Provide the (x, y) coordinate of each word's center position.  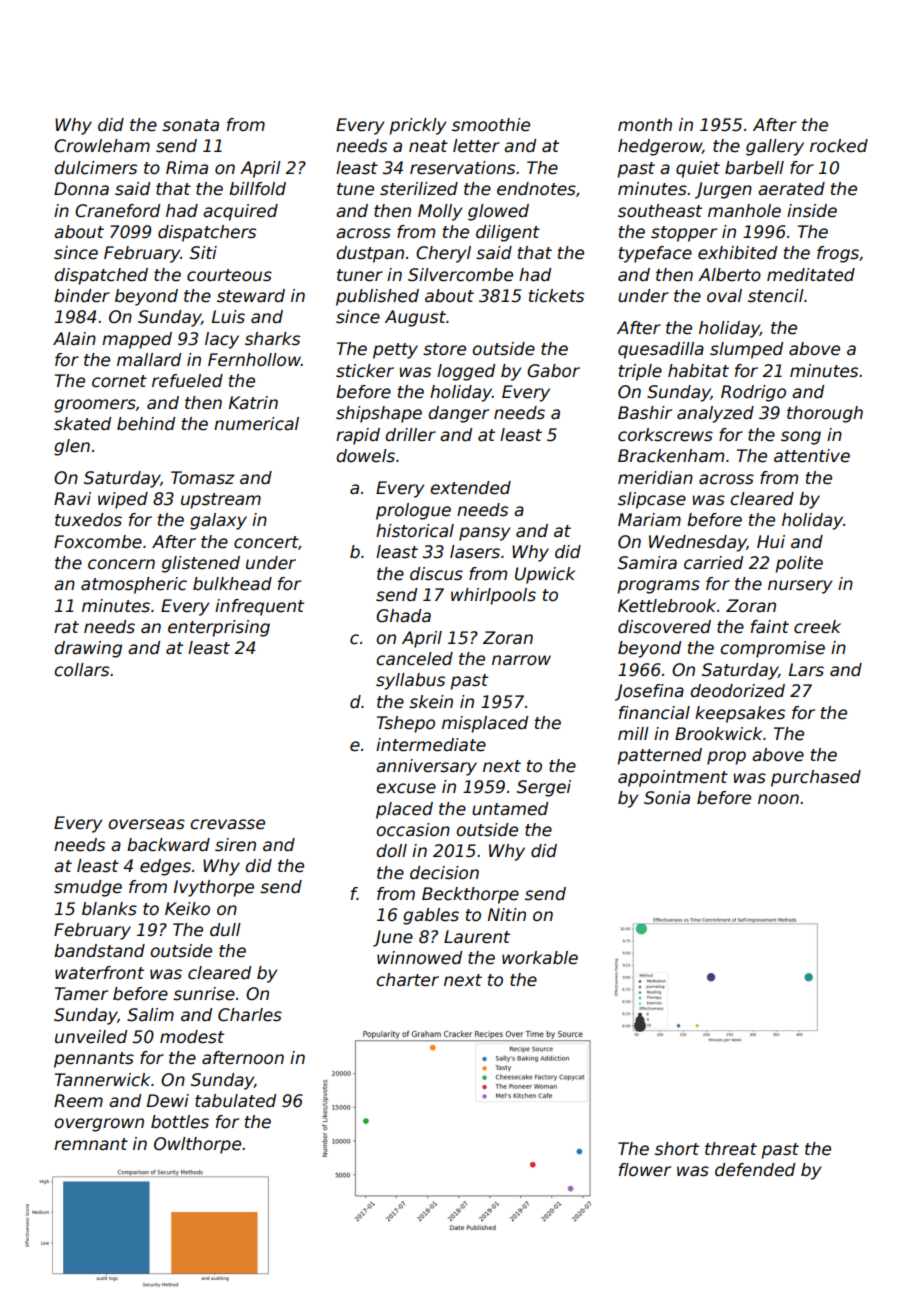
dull (225, 930)
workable (540, 958)
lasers (475, 552)
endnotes (536, 189)
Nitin (507, 914)
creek (817, 627)
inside (812, 211)
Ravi (72, 499)
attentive (812, 456)
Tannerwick (102, 1080)
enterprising (219, 628)
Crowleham (102, 146)
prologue (413, 511)
